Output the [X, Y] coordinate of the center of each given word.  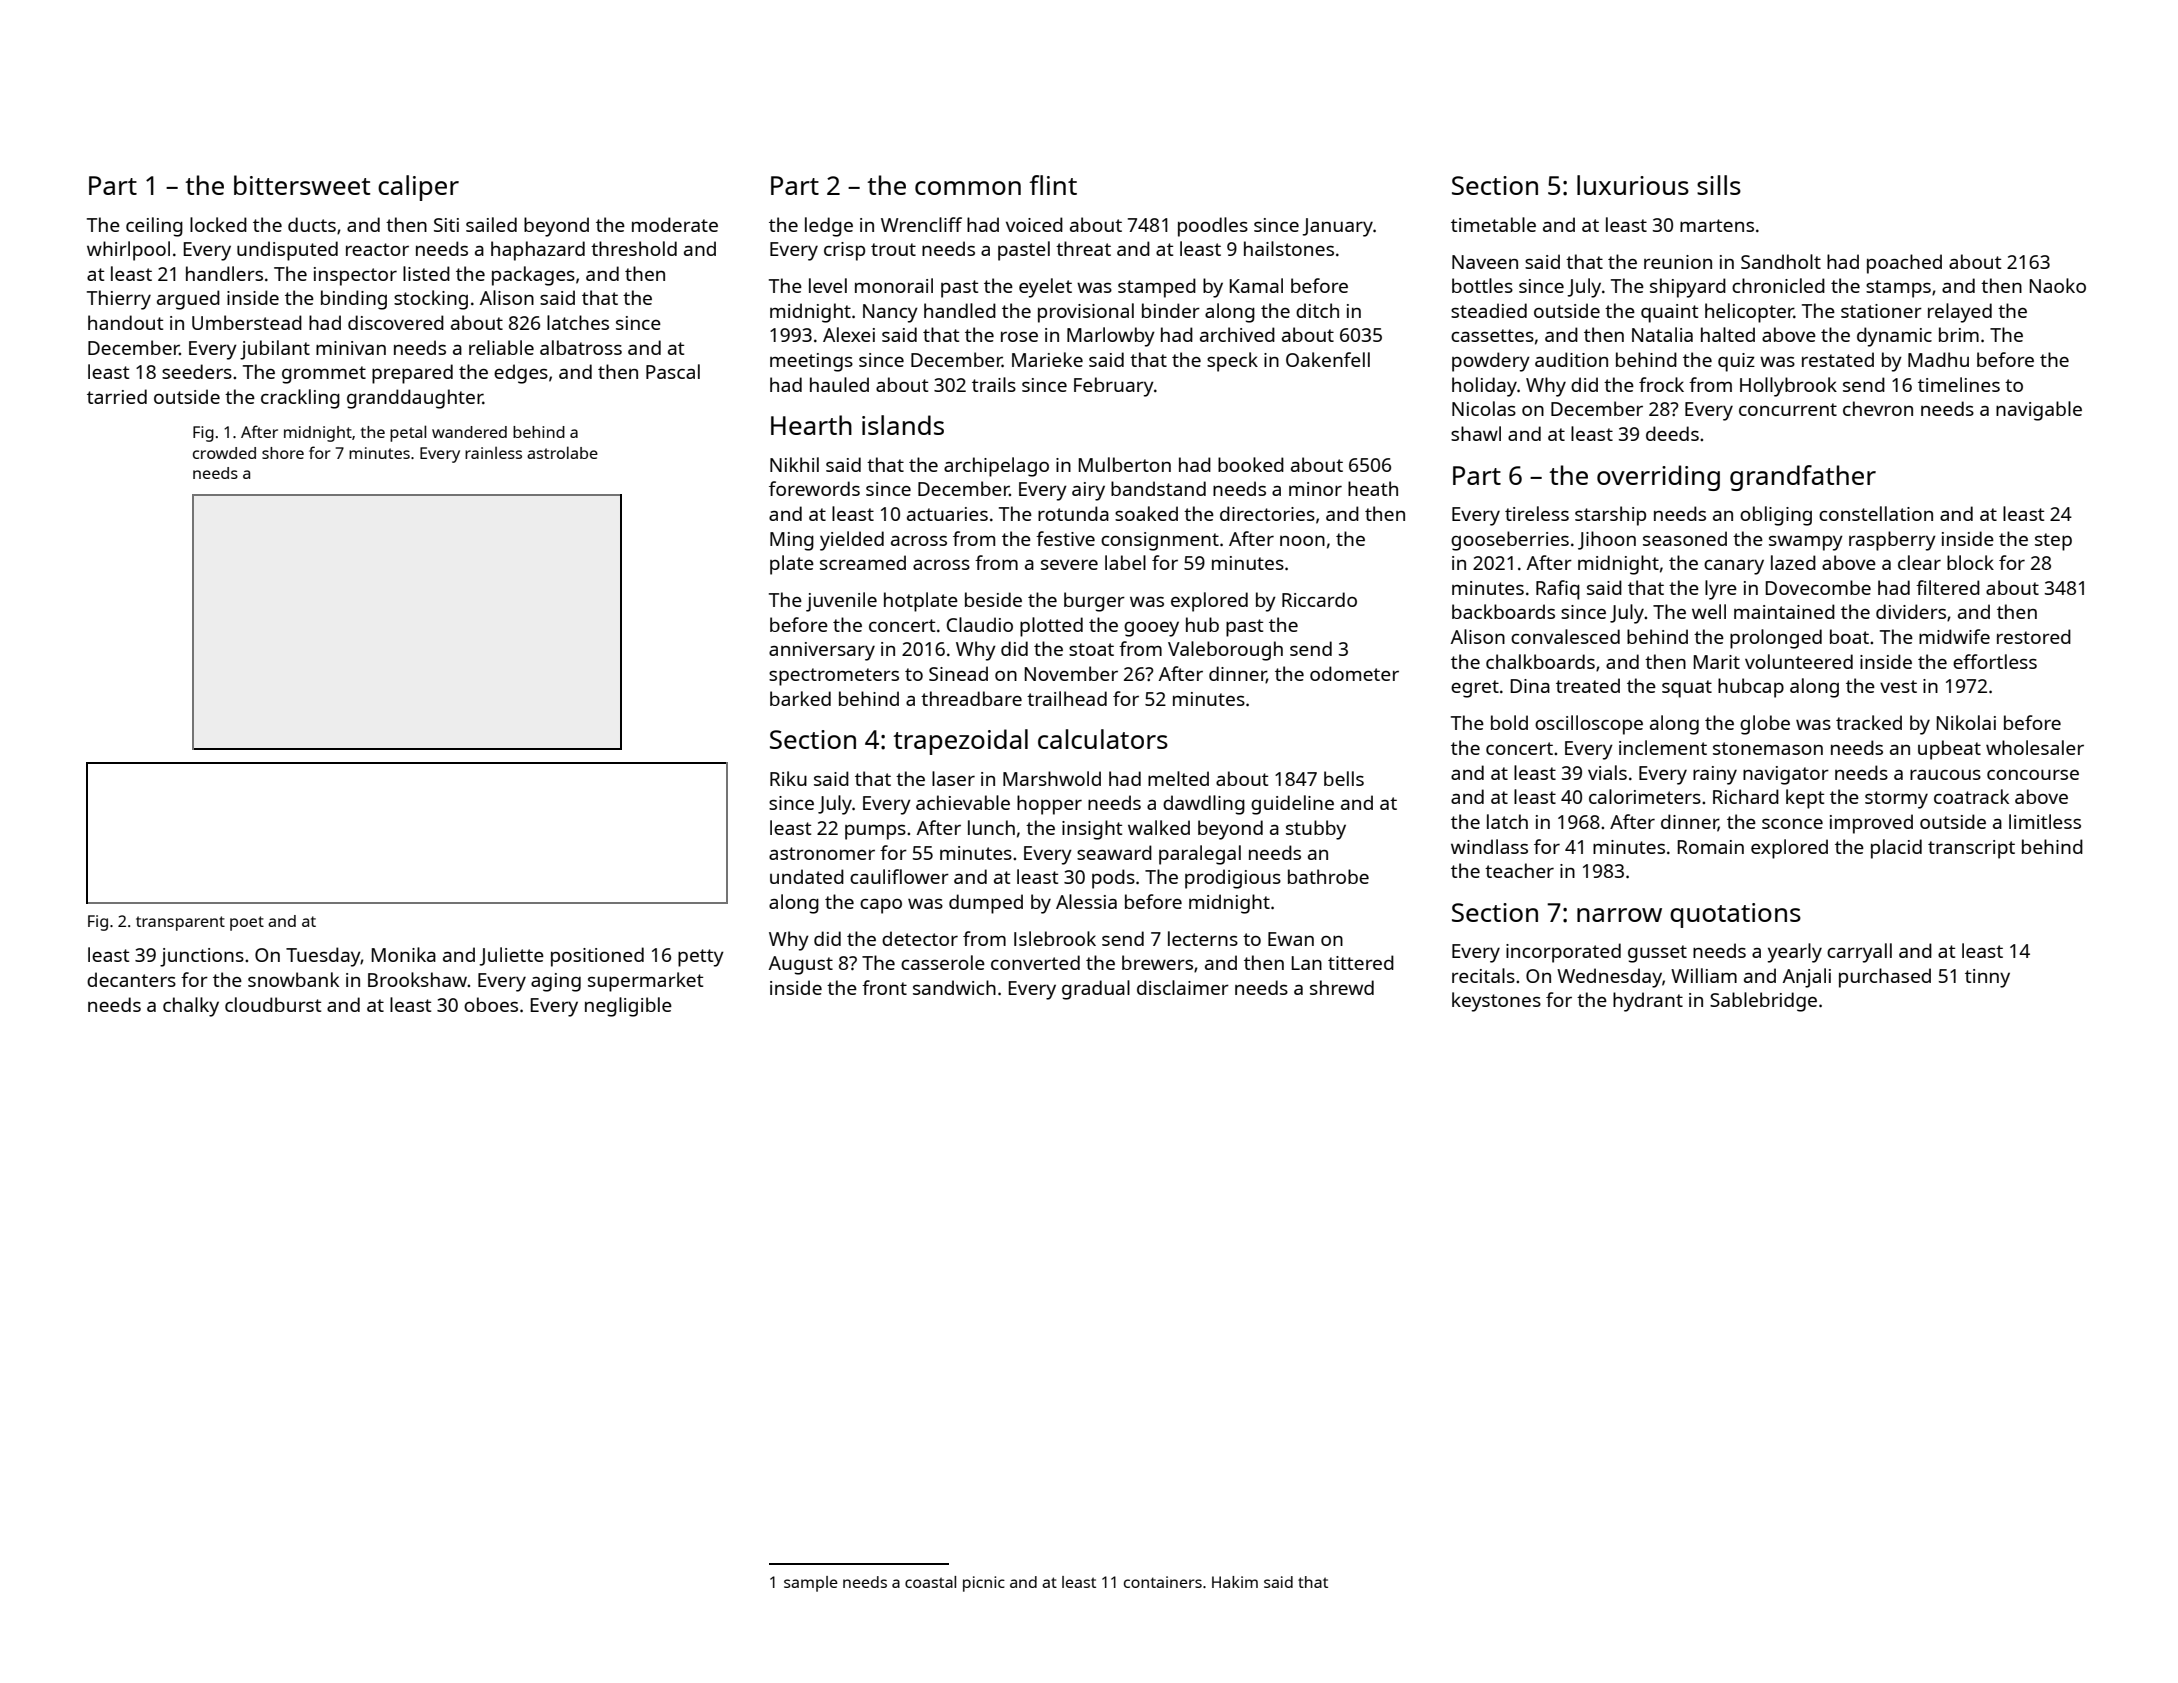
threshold [634, 248]
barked [800, 698]
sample [811, 1584]
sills [1719, 185]
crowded [224, 453]
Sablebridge [1763, 1002]
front [884, 987]
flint [1053, 185]
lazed [1793, 562]
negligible [628, 1007]
